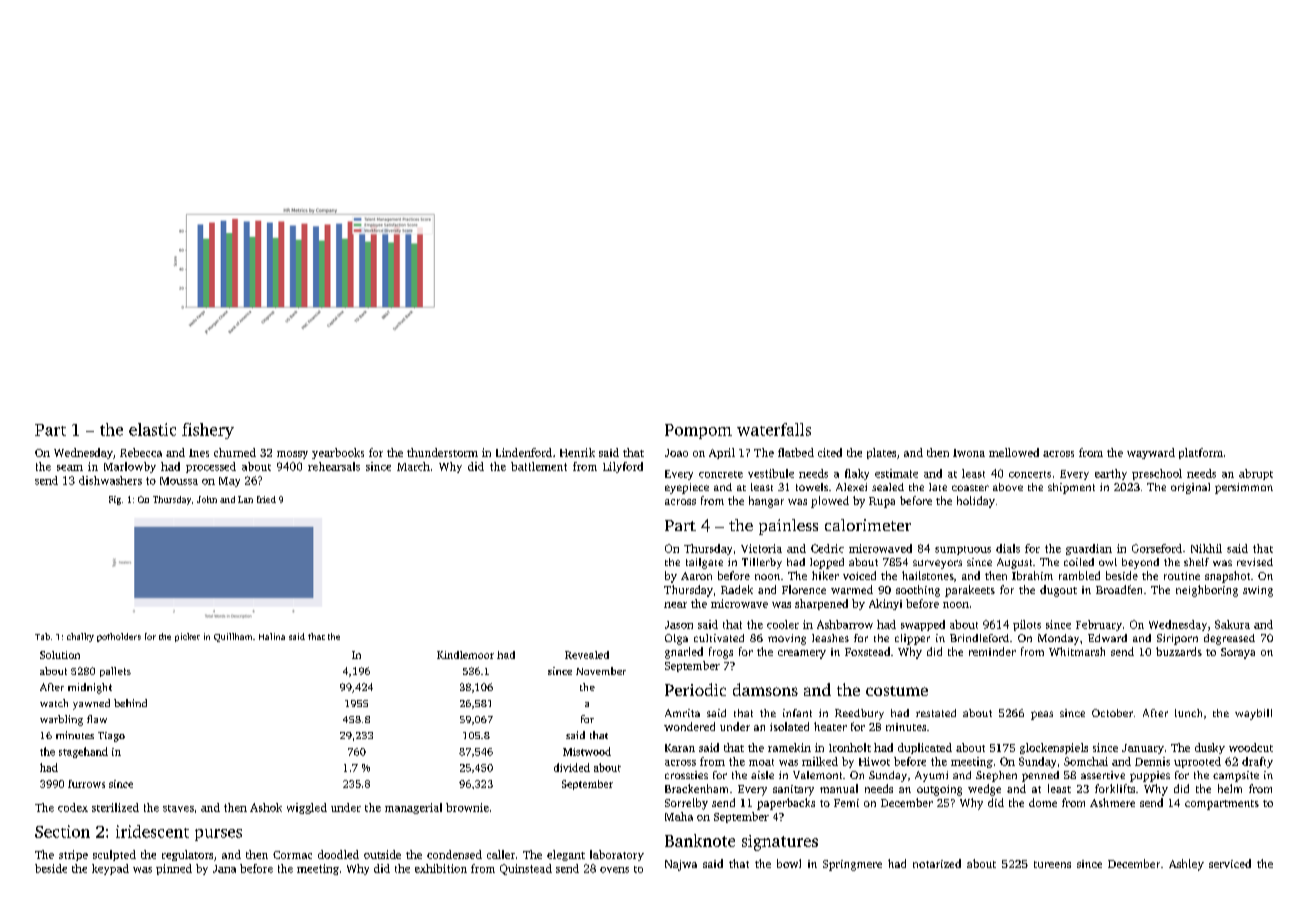 This document has height=924, width=1308. I want to click on keypad, so click(110, 869).
